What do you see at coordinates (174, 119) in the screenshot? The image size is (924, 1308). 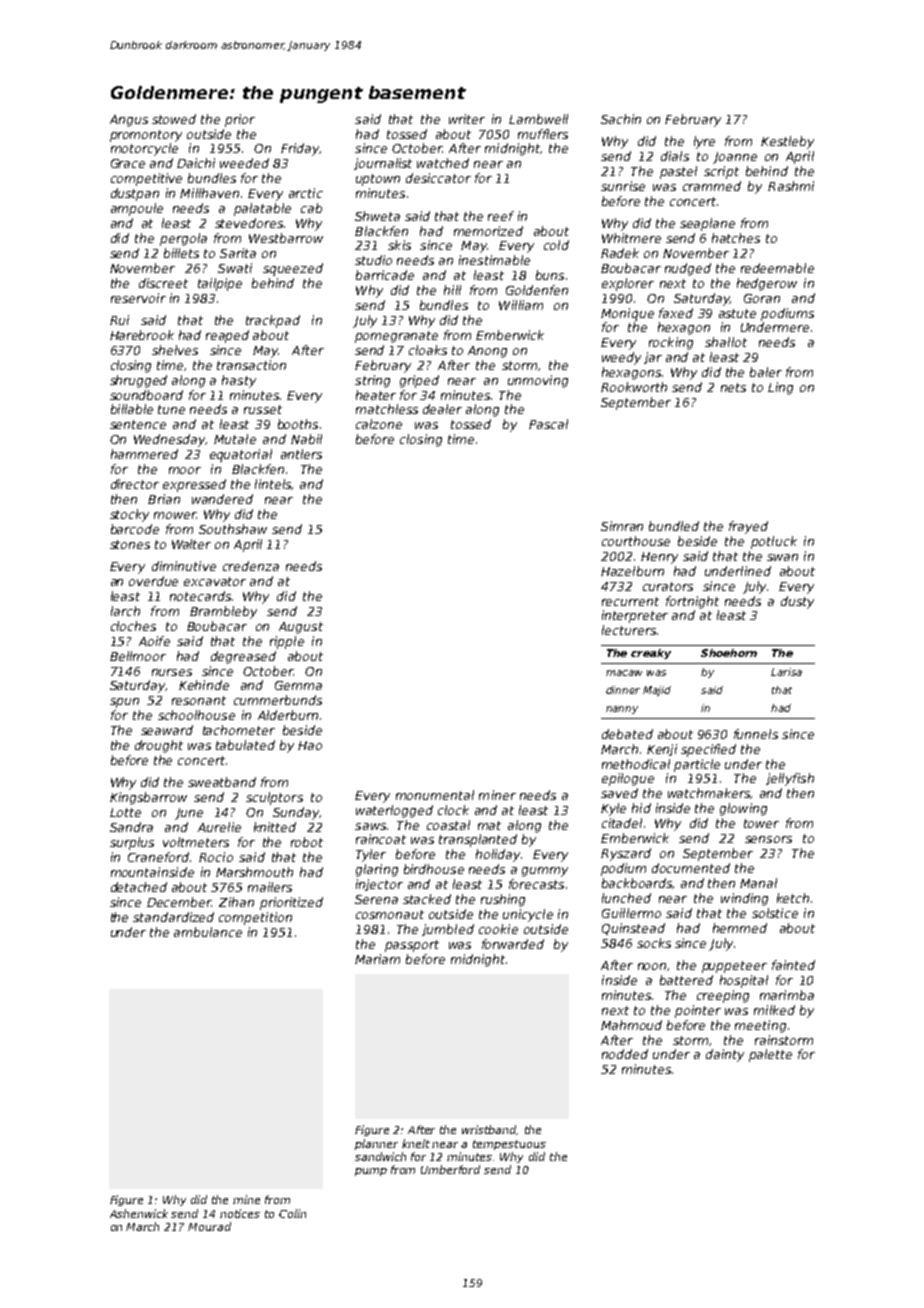 I see `stowed` at bounding box center [174, 119].
